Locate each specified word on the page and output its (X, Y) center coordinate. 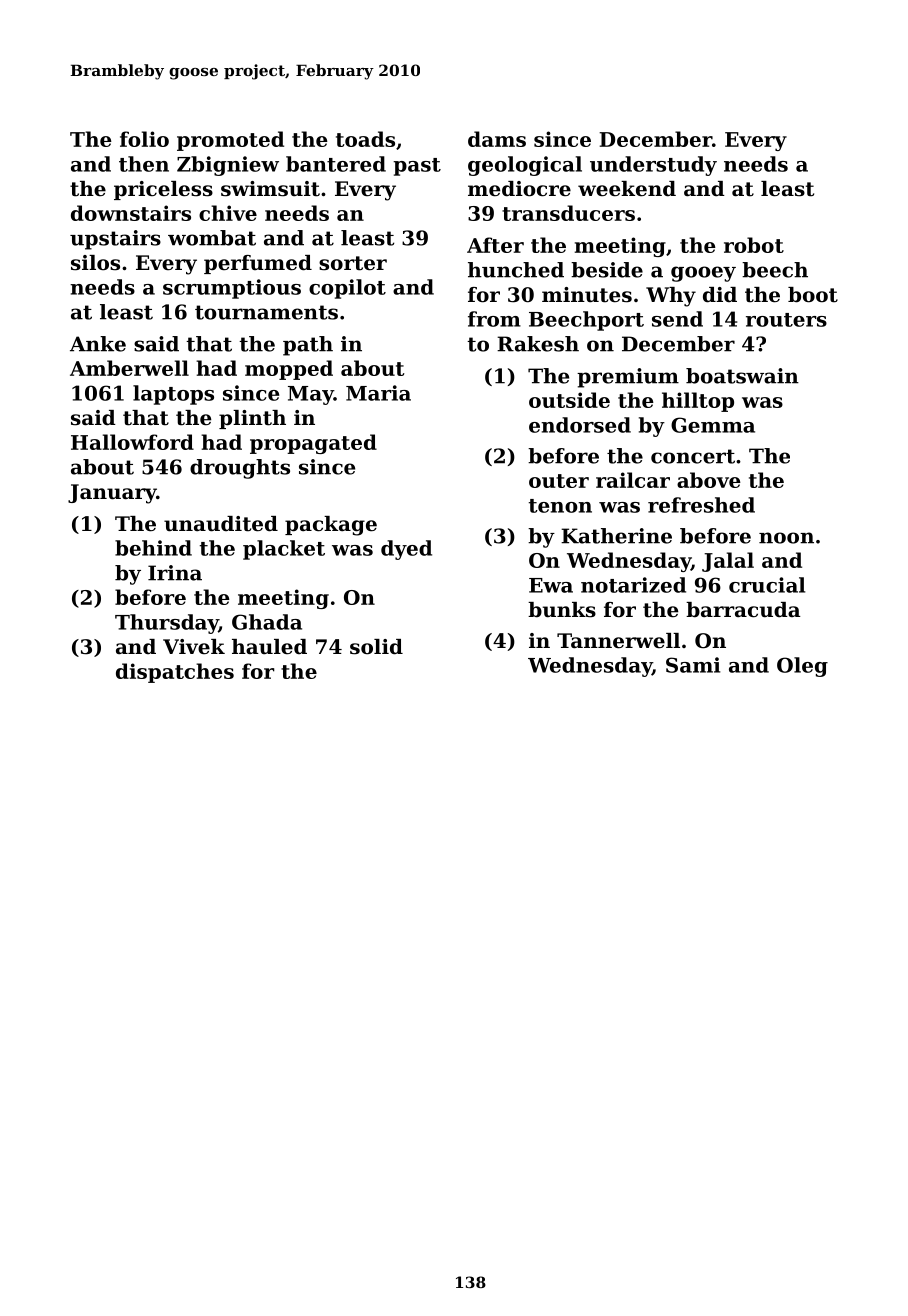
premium (628, 378)
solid (376, 647)
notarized (633, 585)
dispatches (175, 673)
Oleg (802, 667)
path (308, 346)
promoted (230, 141)
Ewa (551, 585)
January (112, 494)
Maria (378, 393)
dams (497, 139)
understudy (653, 166)
